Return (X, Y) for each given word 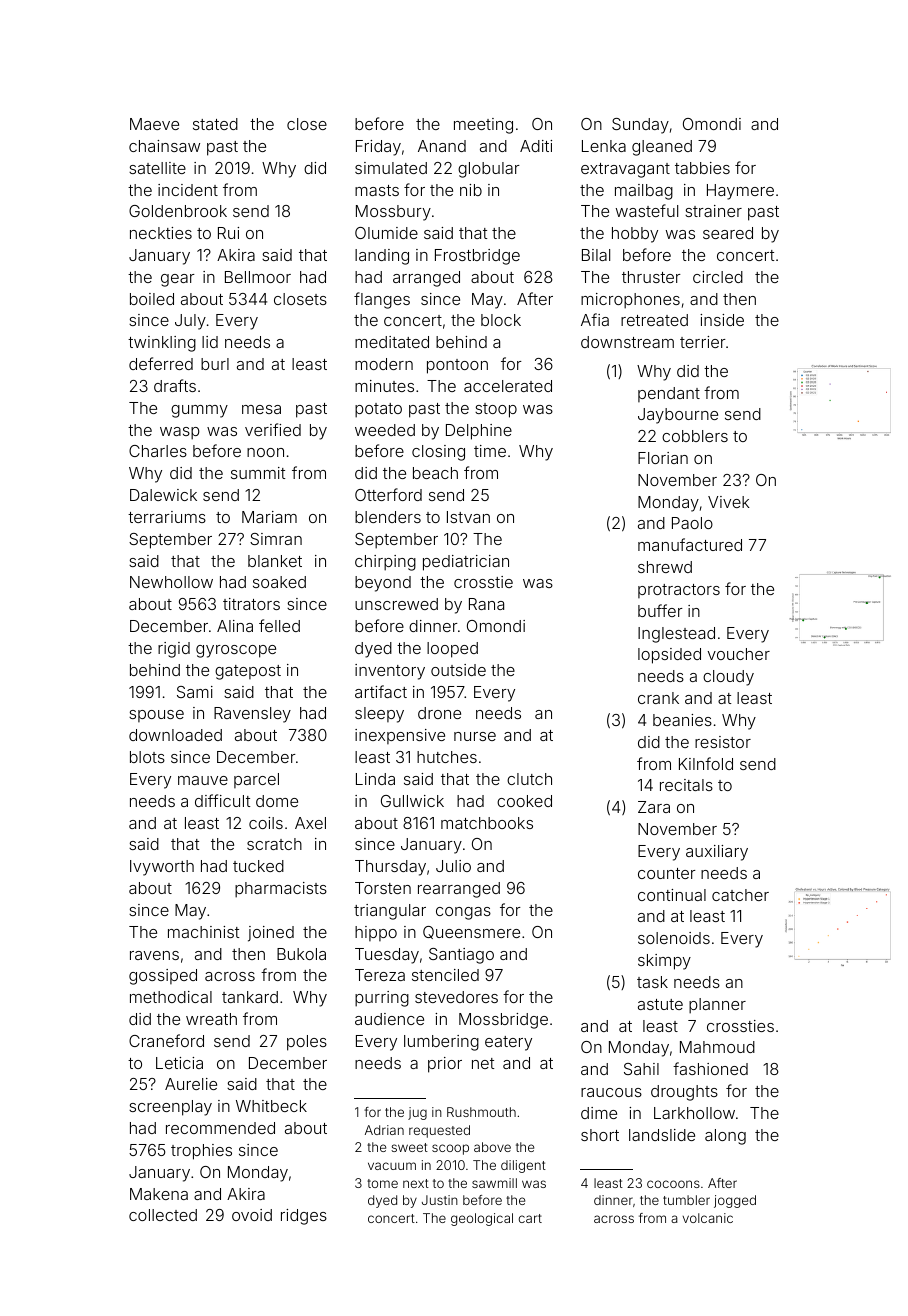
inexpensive (400, 736)
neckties (161, 233)
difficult (222, 800)
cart (530, 1218)
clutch (529, 779)
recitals (686, 785)
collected (163, 1215)
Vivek (729, 502)
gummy (199, 411)
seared (728, 233)
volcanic (708, 1218)
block (501, 320)
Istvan (468, 517)
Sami (195, 692)
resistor (723, 742)
